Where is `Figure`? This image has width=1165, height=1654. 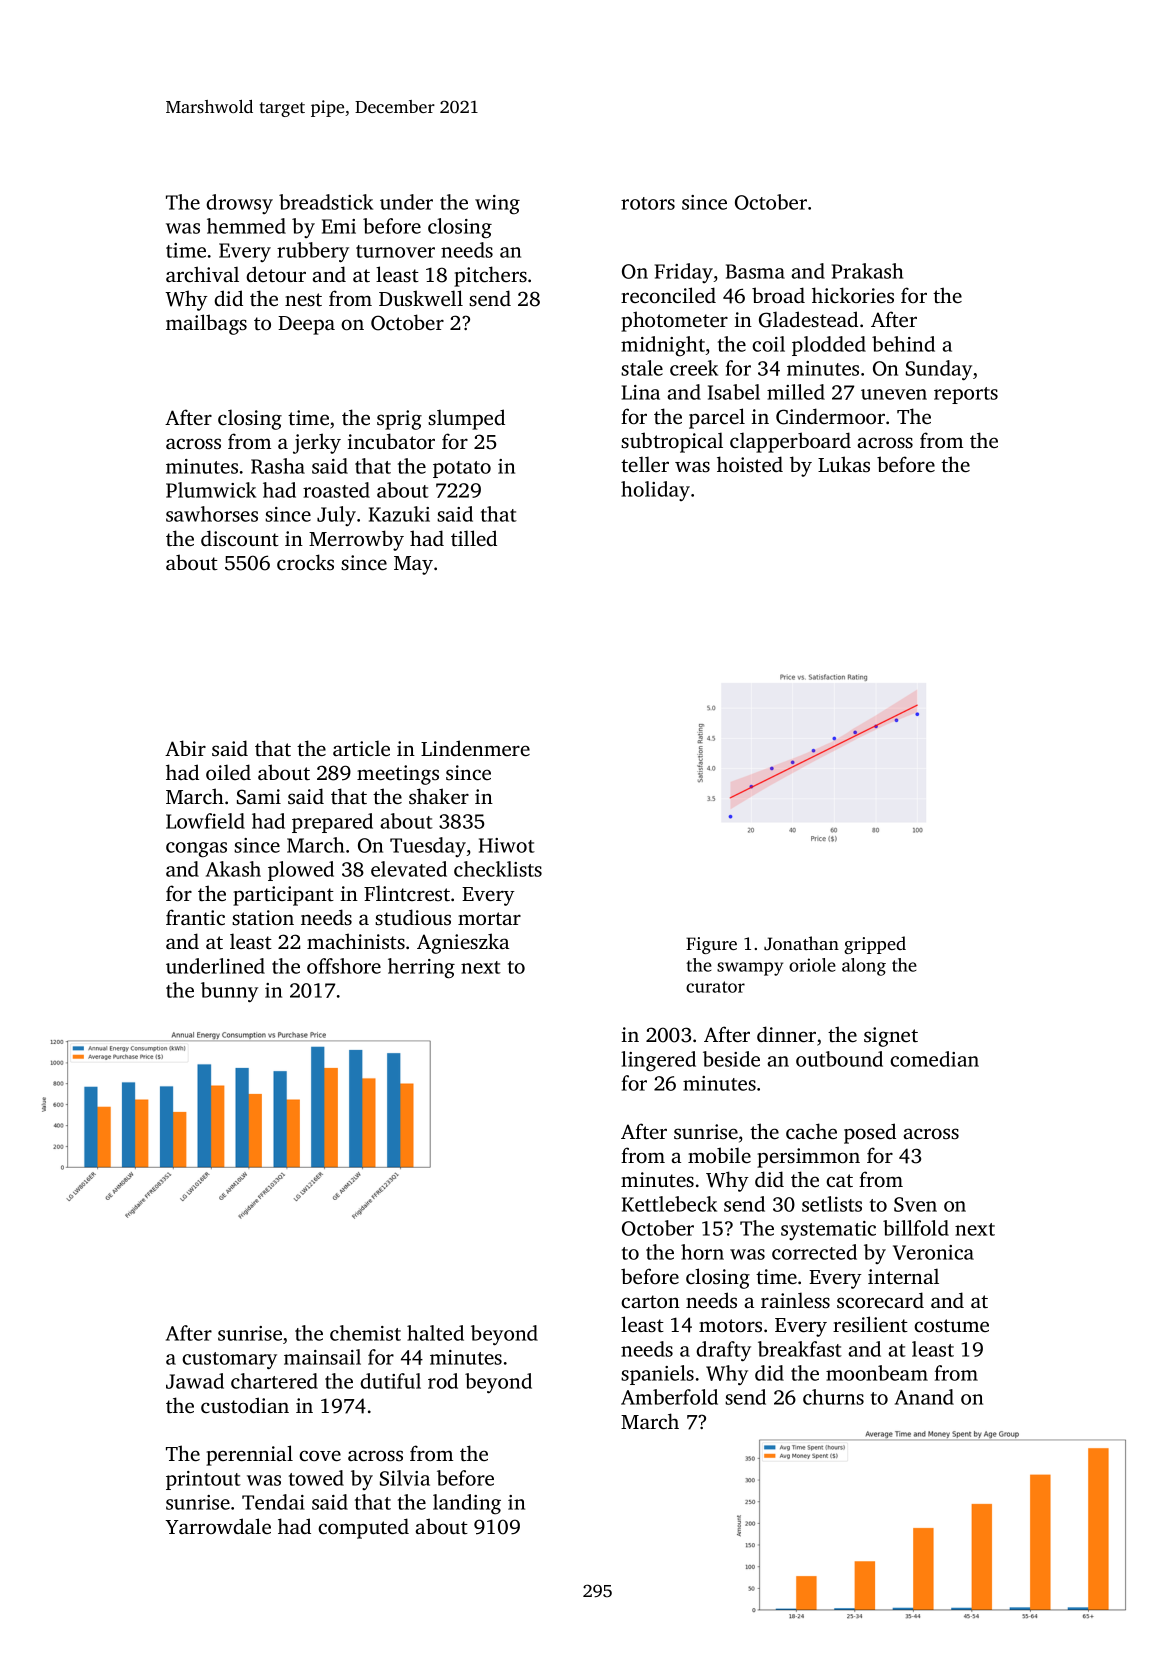
Figure is located at coordinates (711, 945).
